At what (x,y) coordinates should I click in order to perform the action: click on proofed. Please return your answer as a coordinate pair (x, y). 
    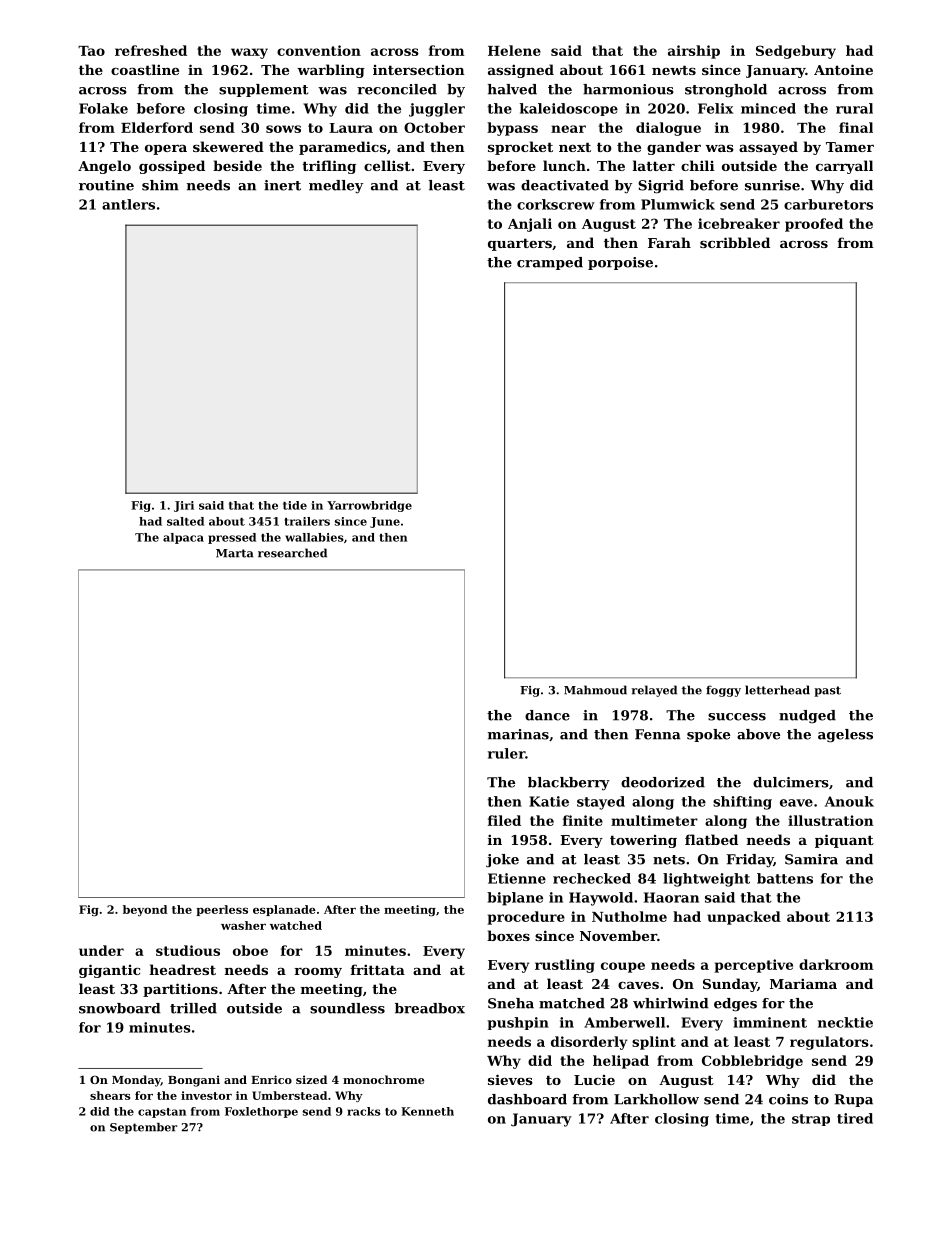
    Looking at the image, I should click on (814, 225).
